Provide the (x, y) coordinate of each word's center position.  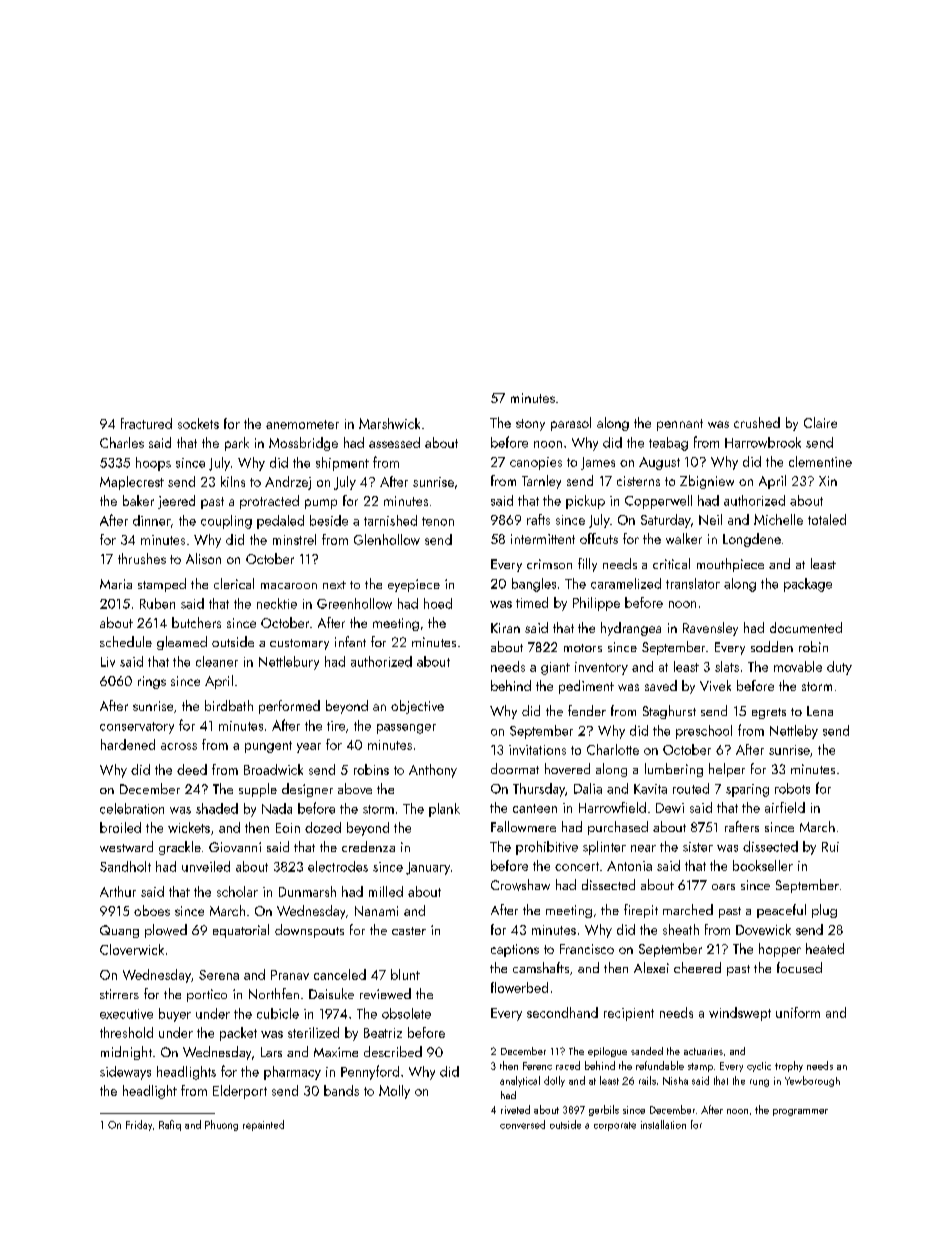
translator (693, 583)
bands (341, 1090)
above (355, 788)
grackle (180, 848)
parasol (571, 424)
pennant (680, 425)
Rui (830, 847)
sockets (198, 423)
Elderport (240, 1092)
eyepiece (414, 585)
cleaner (217, 661)
